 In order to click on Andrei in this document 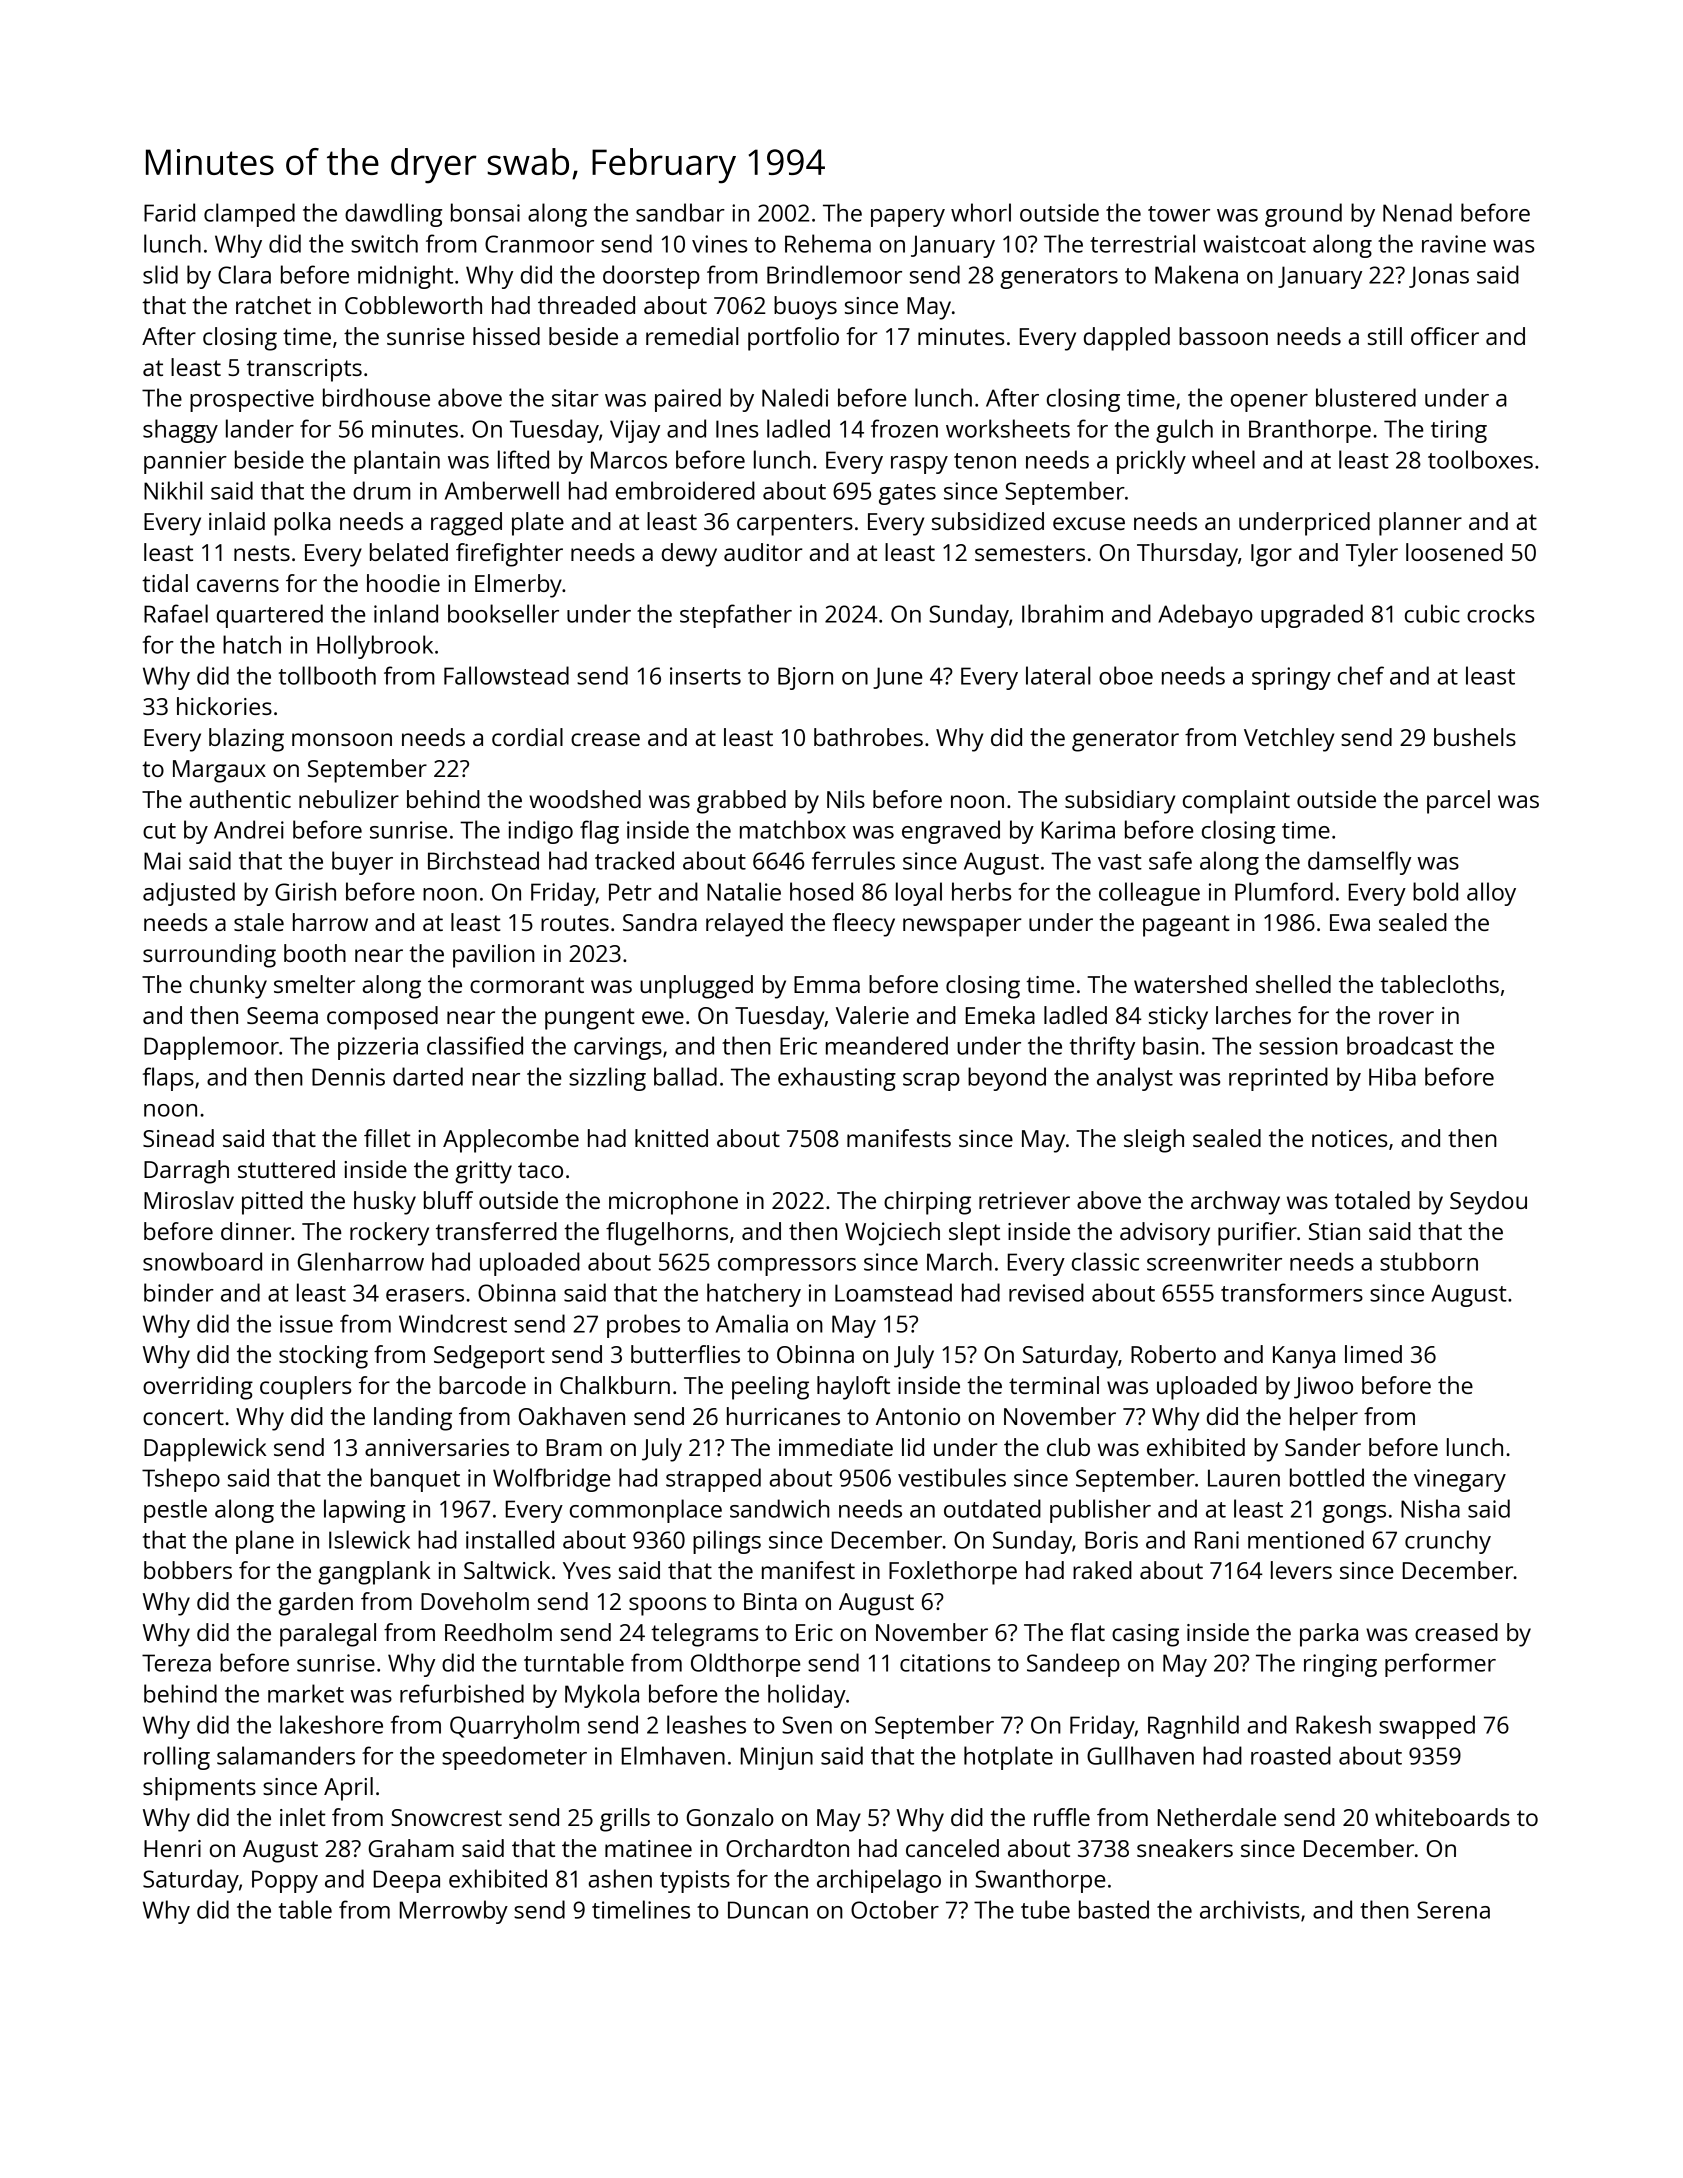, I will do `click(249, 829)`.
